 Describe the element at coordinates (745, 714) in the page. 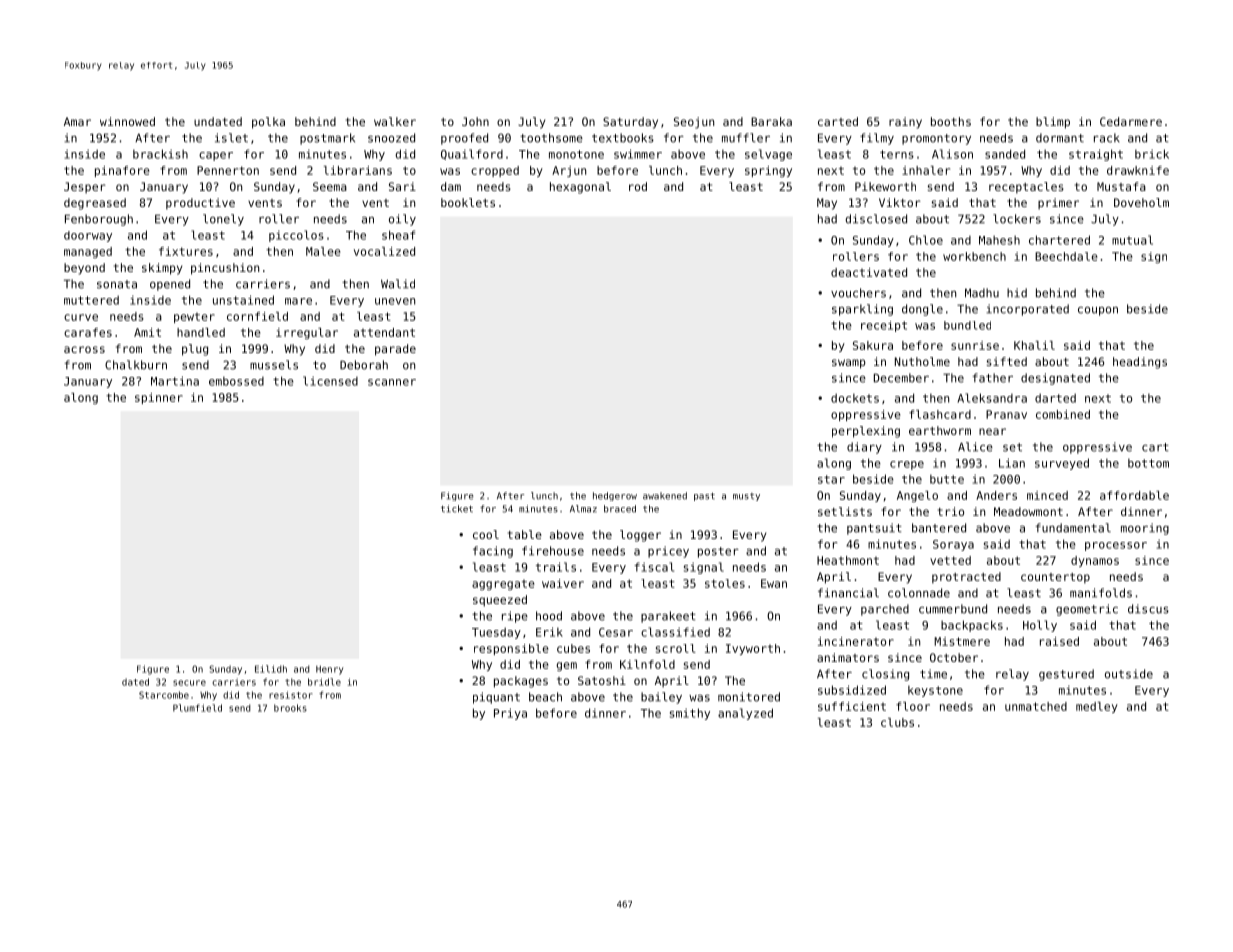

I see `analyzed` at that location.
